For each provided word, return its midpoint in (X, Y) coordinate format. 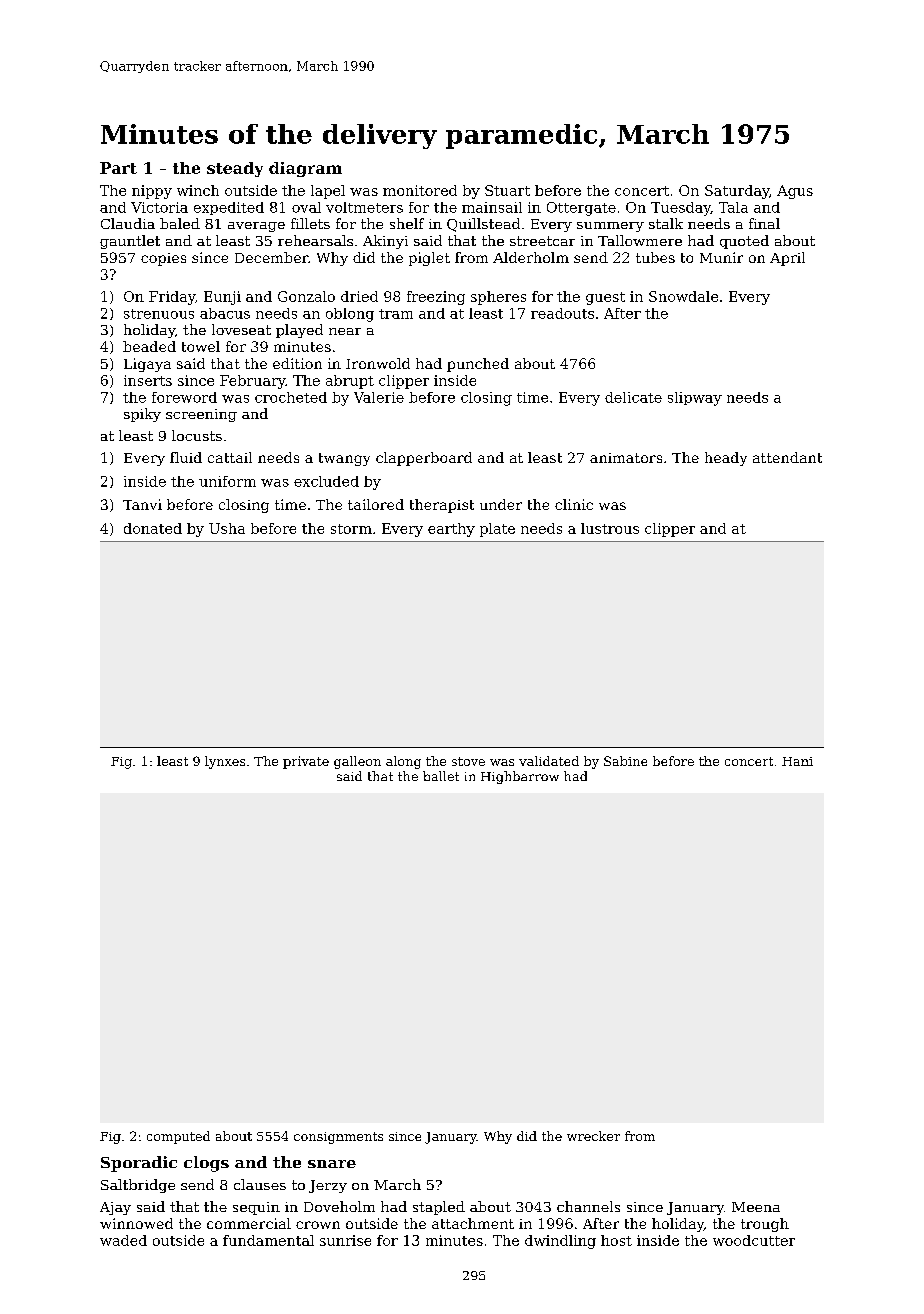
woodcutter (754, 1240)
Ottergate (581, 209)
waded (123, 1240)
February (253, 382)
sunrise (345, 1240)
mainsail (492, 207)
